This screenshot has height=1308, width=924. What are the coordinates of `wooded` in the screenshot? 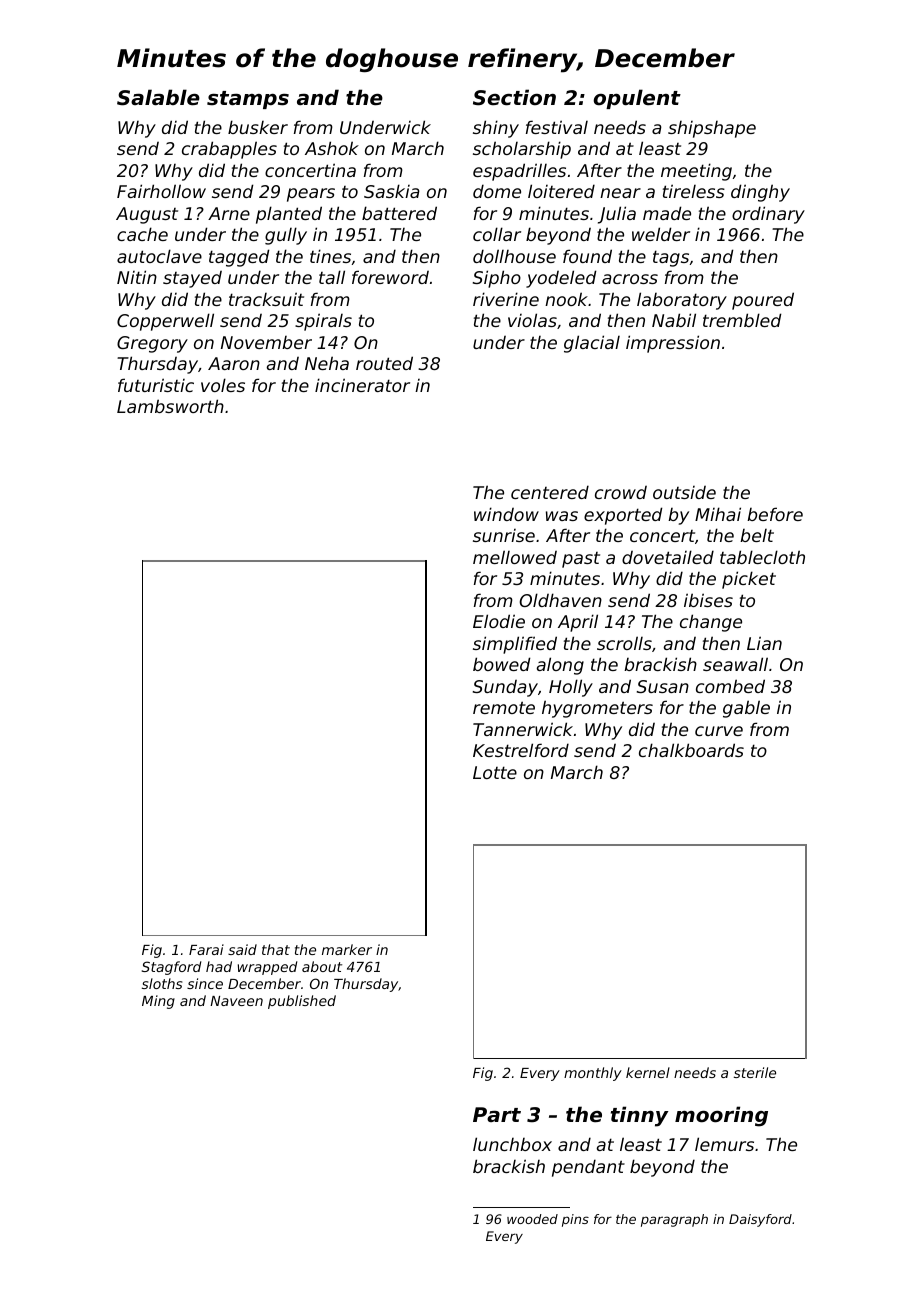 It's located at (532, 1219).
